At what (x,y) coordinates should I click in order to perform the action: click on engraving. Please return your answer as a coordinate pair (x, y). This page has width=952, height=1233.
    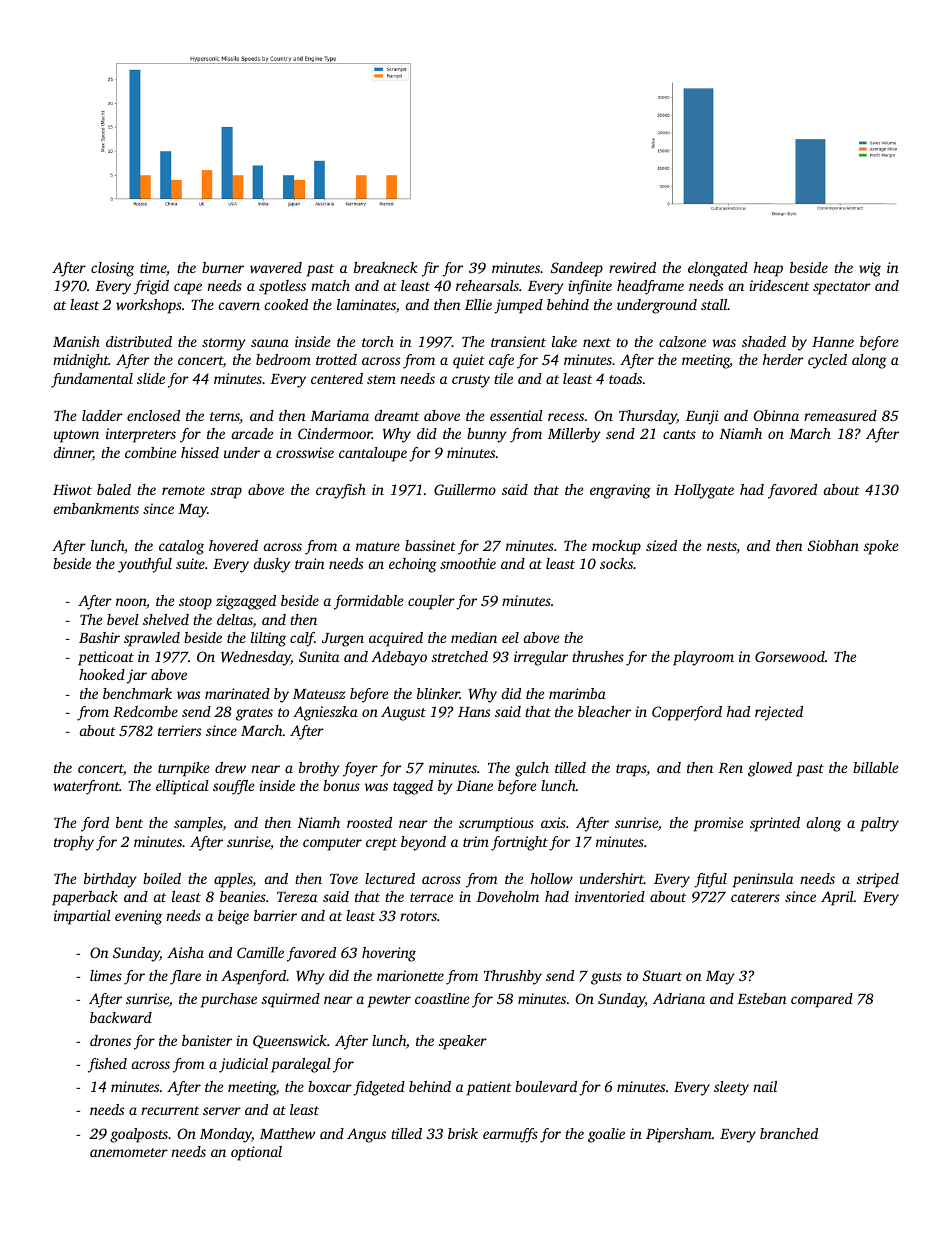
    Looking at the image, I should click on (620, 491).
